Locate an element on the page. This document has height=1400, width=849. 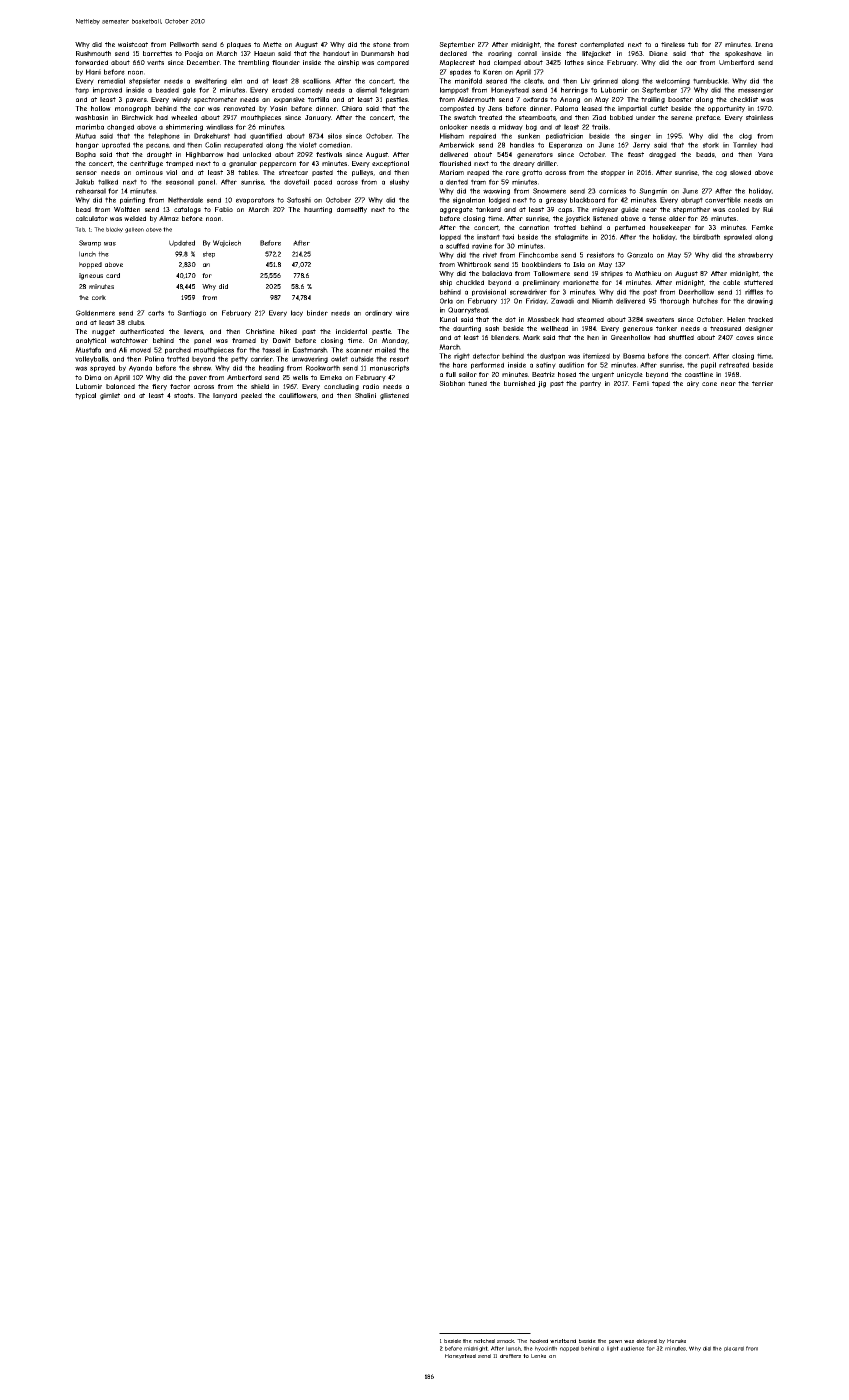
pawn is located at coordinates (615, 1342).
